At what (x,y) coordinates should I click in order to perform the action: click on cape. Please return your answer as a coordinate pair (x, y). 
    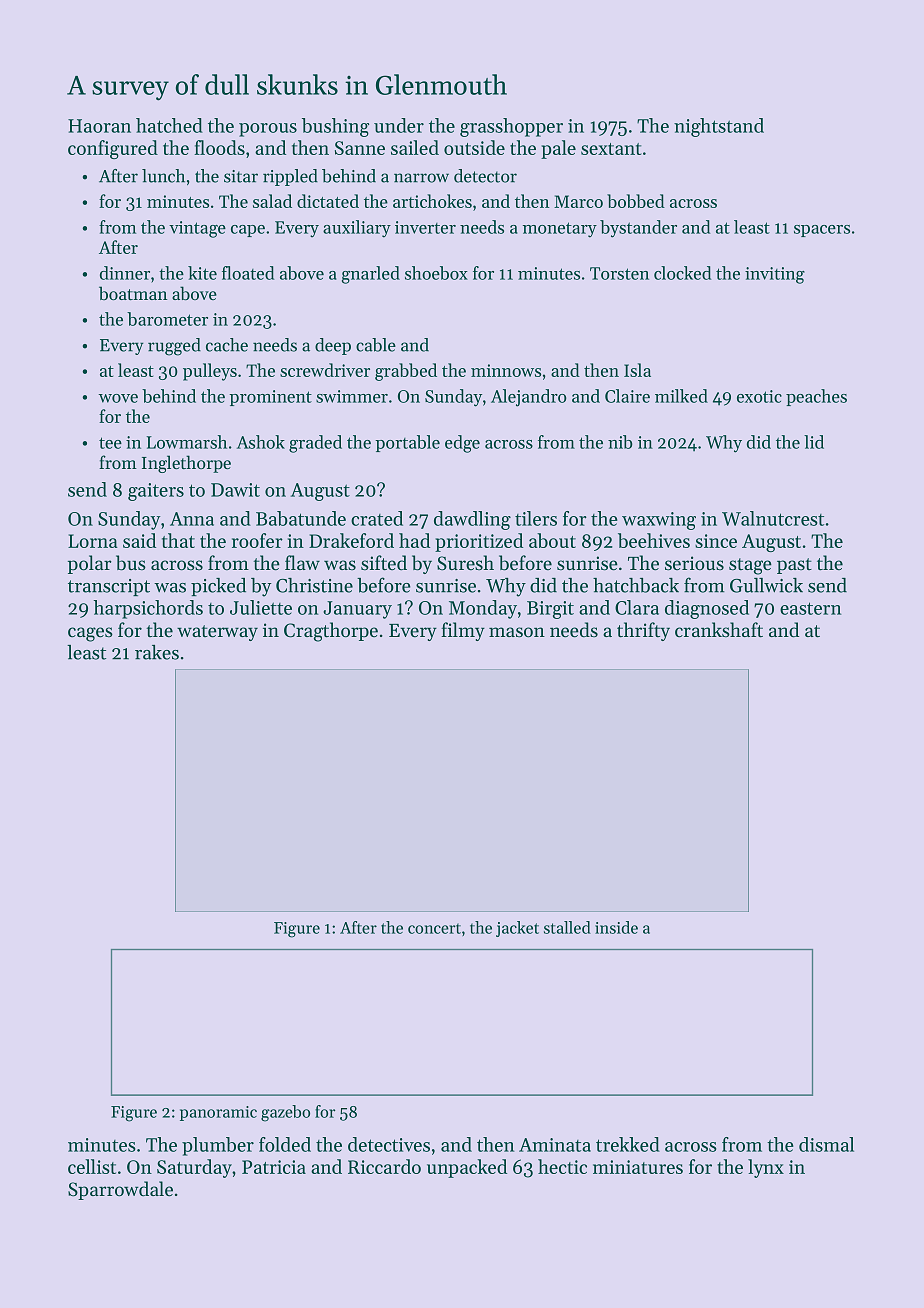
    Looking at the image, I should click on (248, 231).
